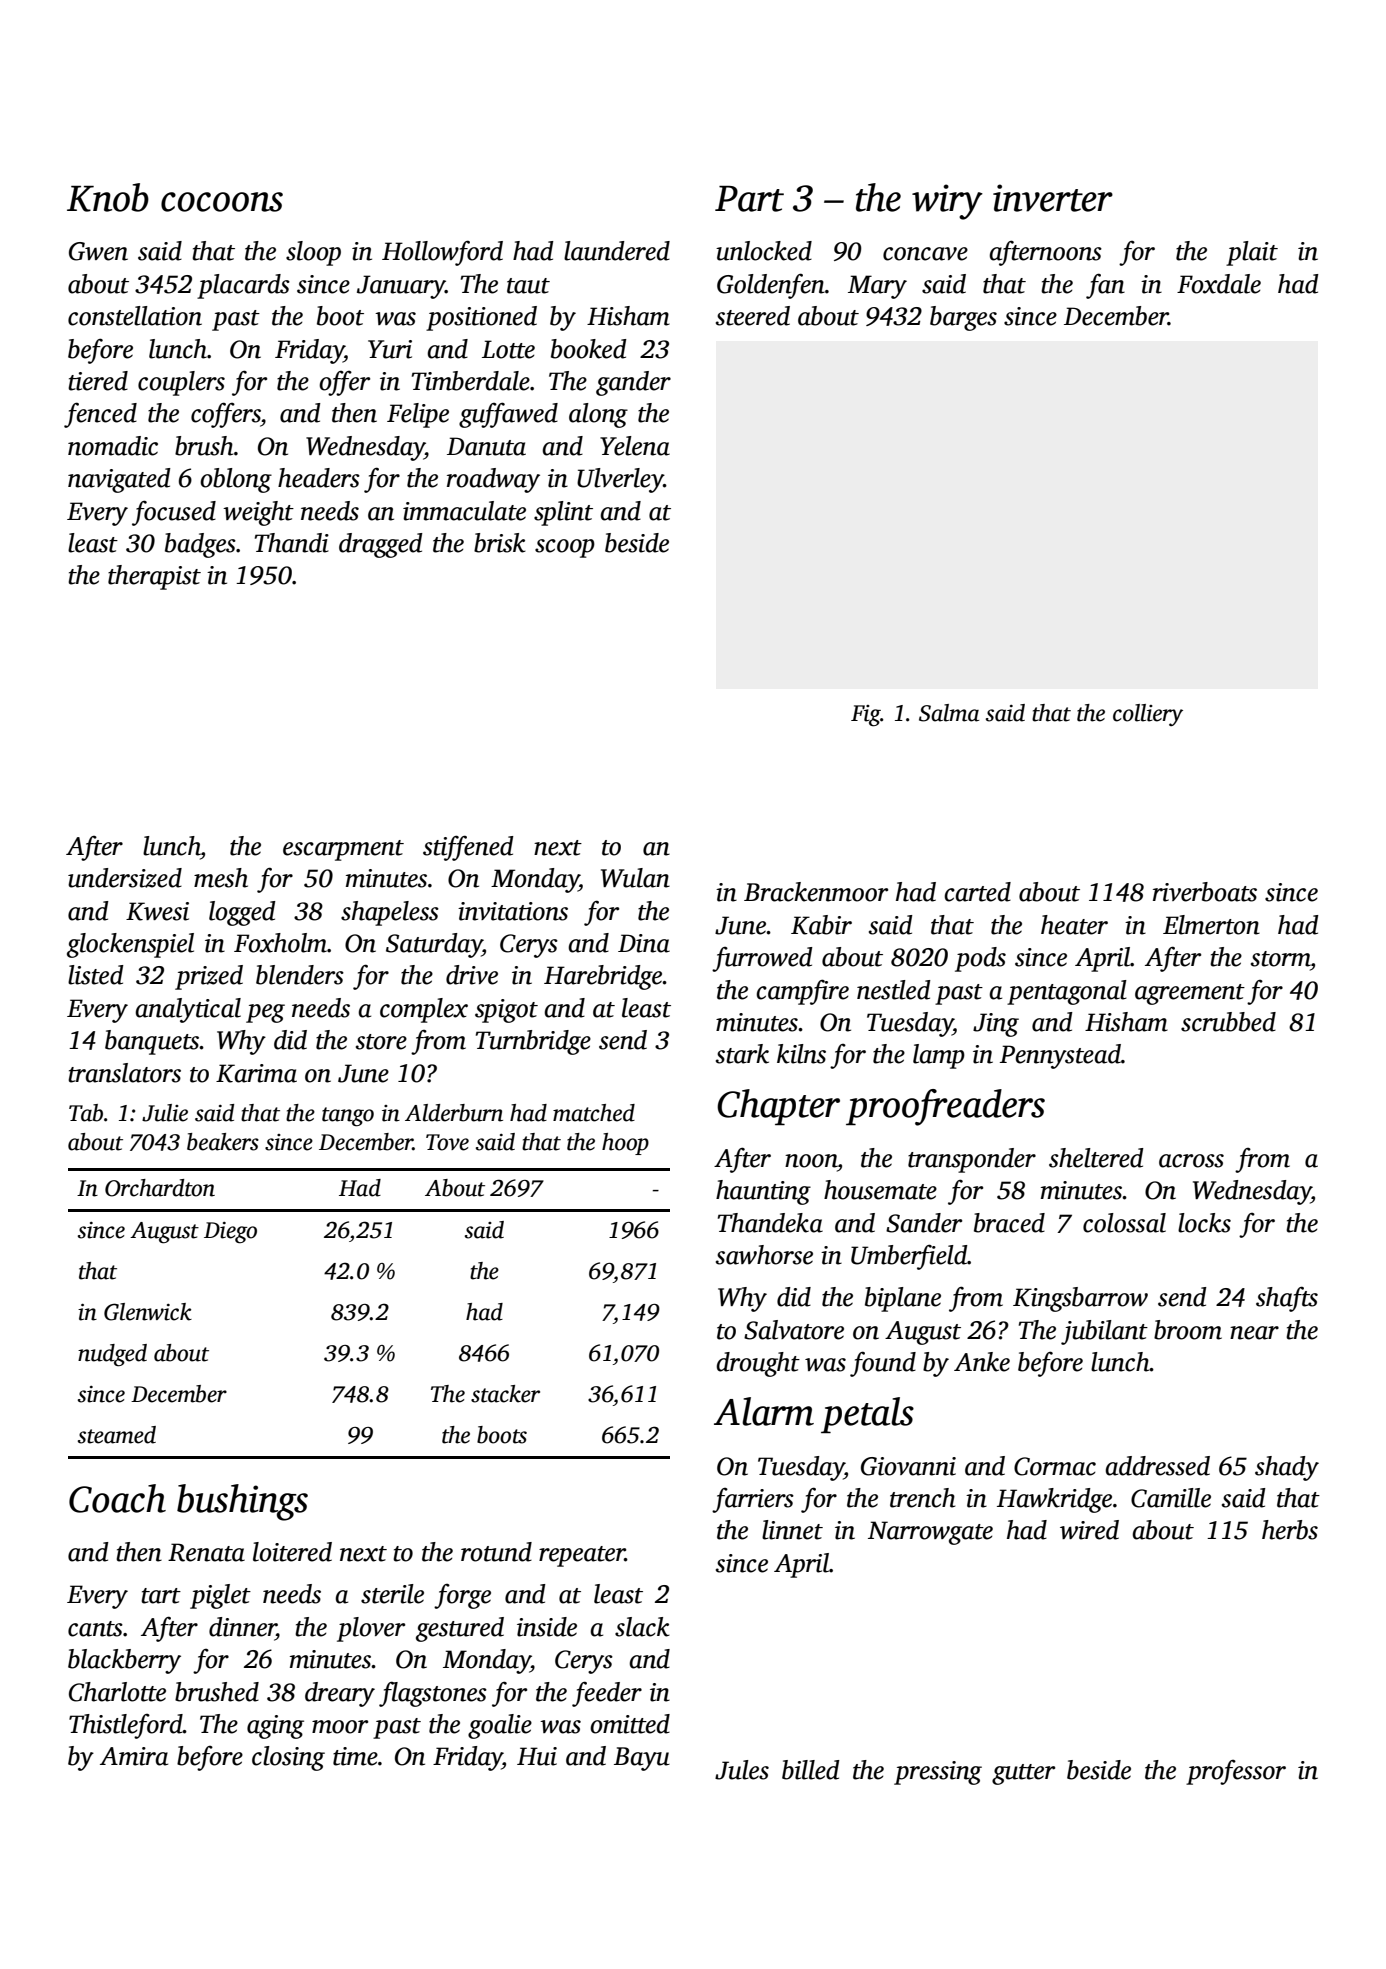 The image size is (1386, 1969). Describe the element at coordinates (589, 349) in the document. I see `booked` at that location.
